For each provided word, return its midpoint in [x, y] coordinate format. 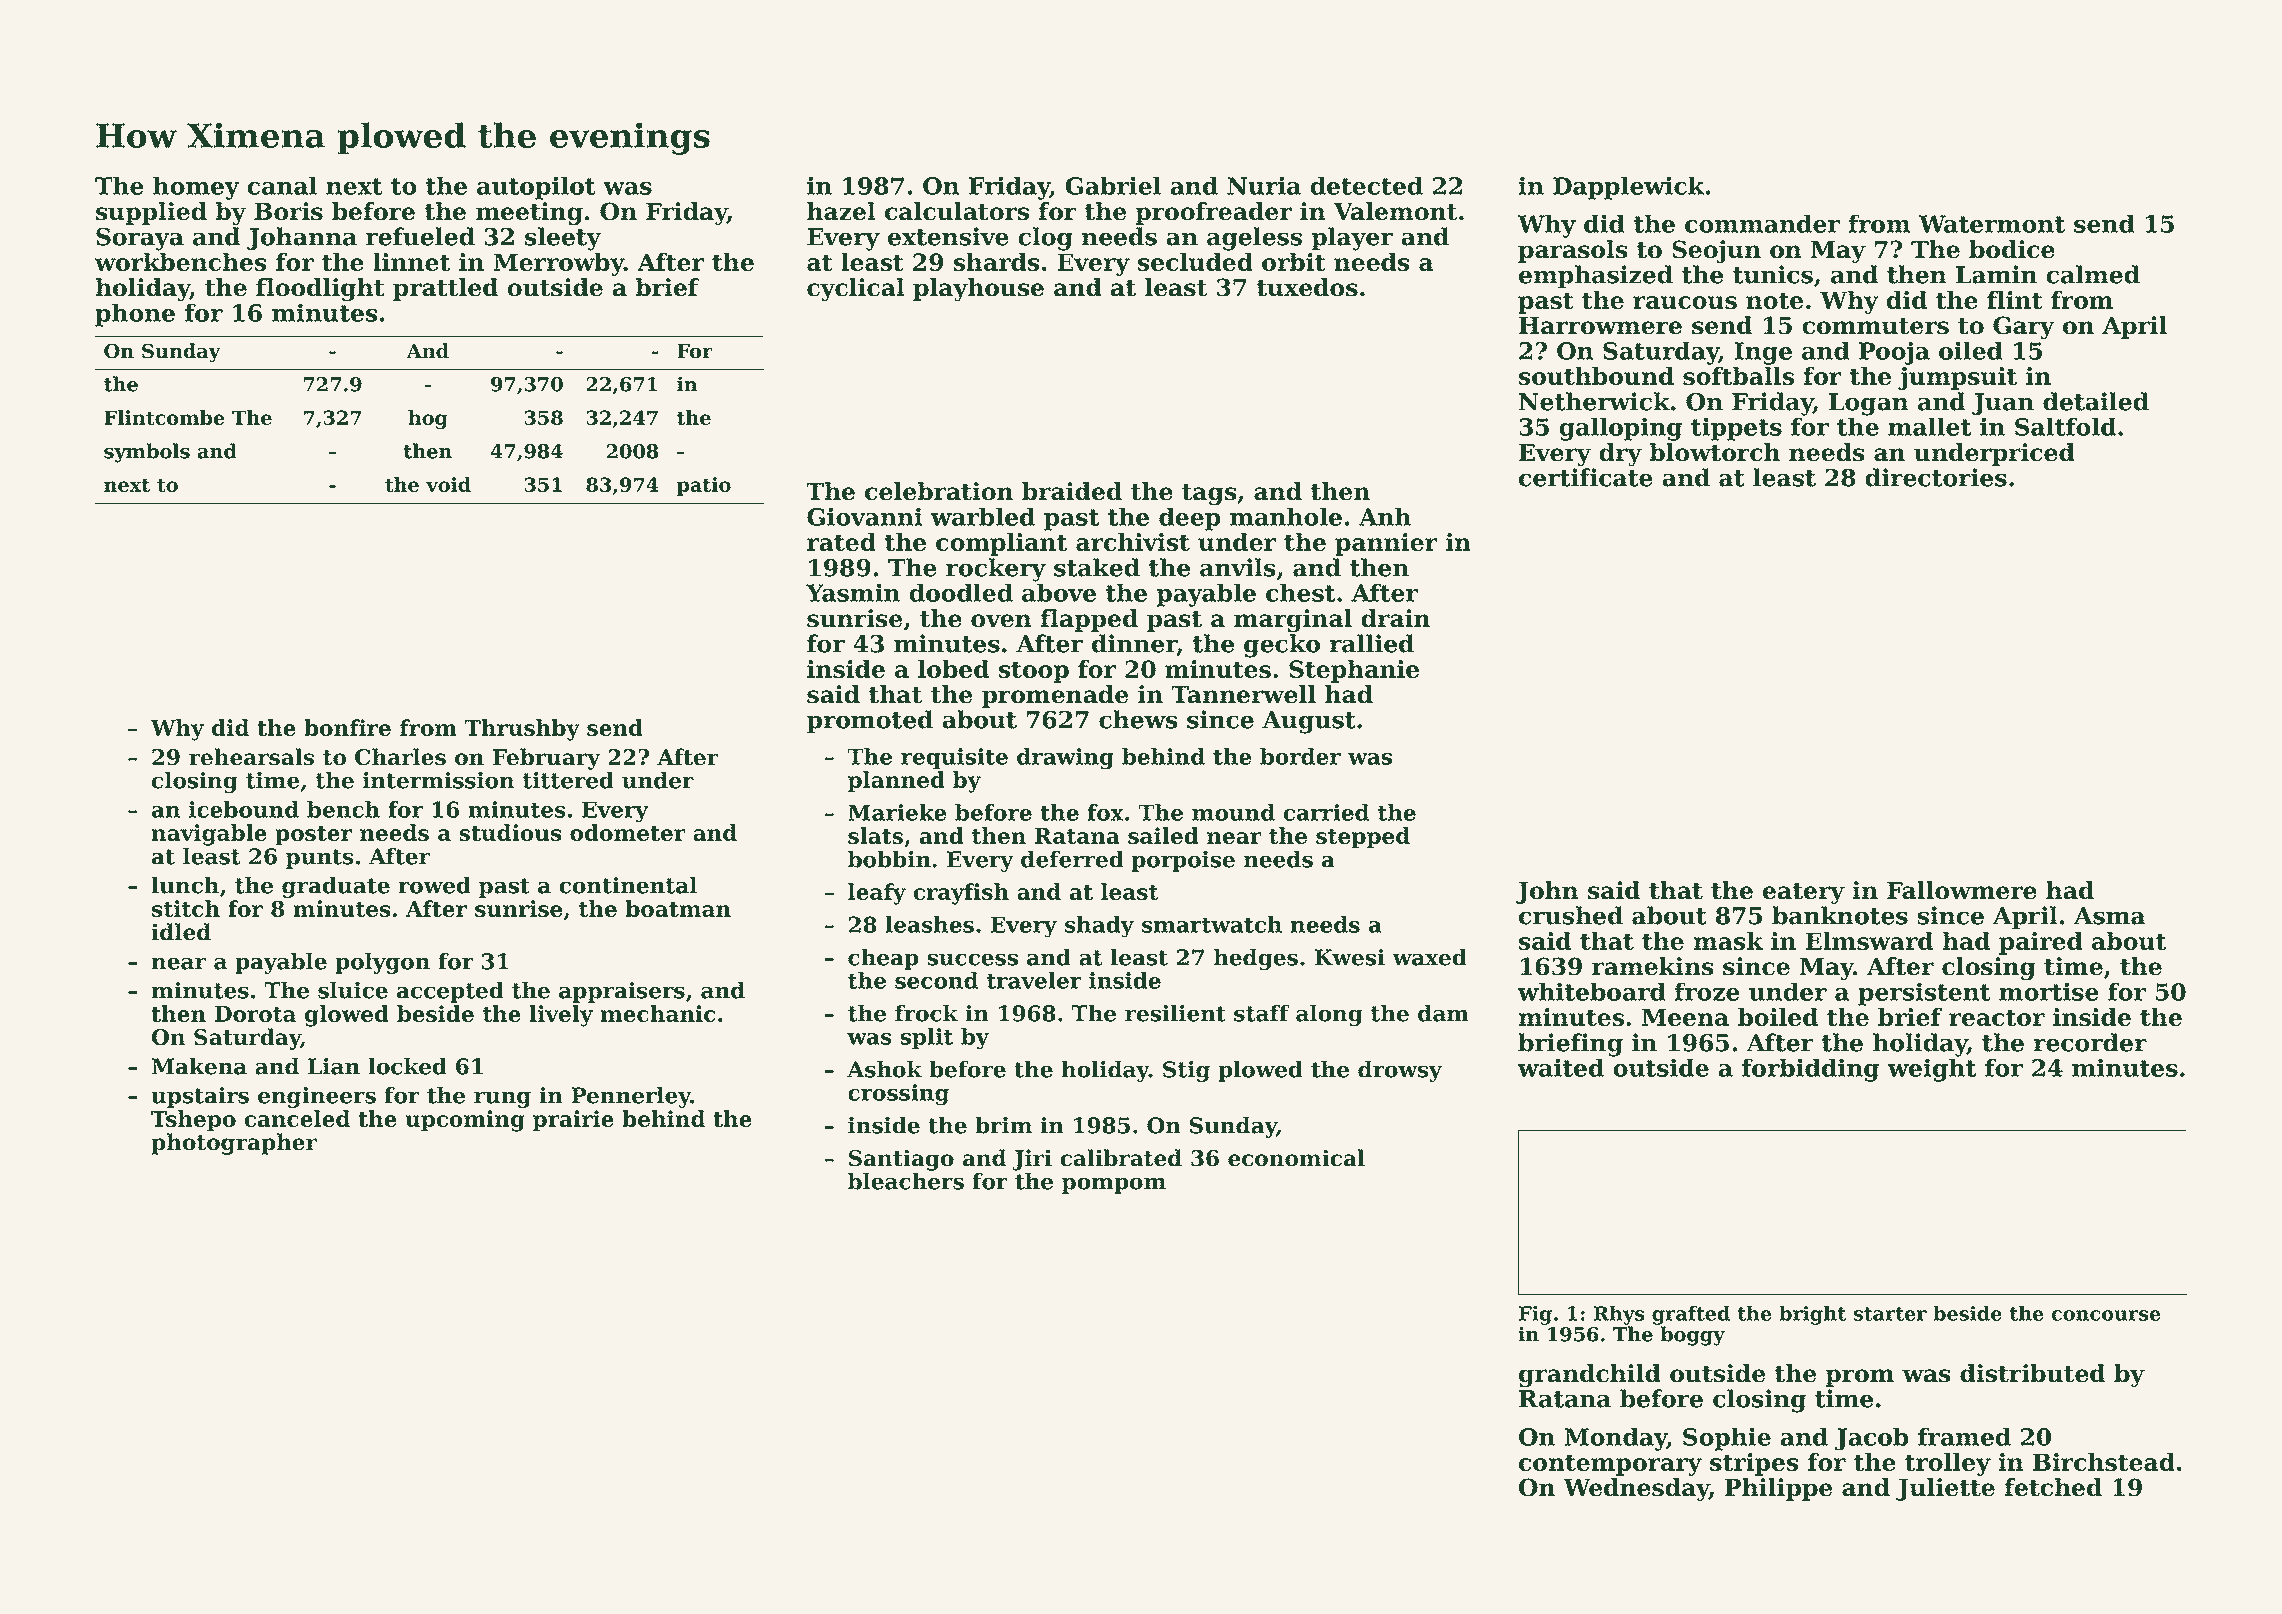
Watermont [1992, 224]
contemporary [1610, 1465]
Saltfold [2065, 426]
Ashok [884, 1069]
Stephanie [1354, 671]
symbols [147, 453]
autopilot [536, 188]
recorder [2090, 1042]
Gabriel [1113, 185]
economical [1296, 1158]
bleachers [906, 1181]
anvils [1238, 567]
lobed [953, 669]
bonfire [347, 727]
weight [1932, 1070]
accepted [450, 992]
